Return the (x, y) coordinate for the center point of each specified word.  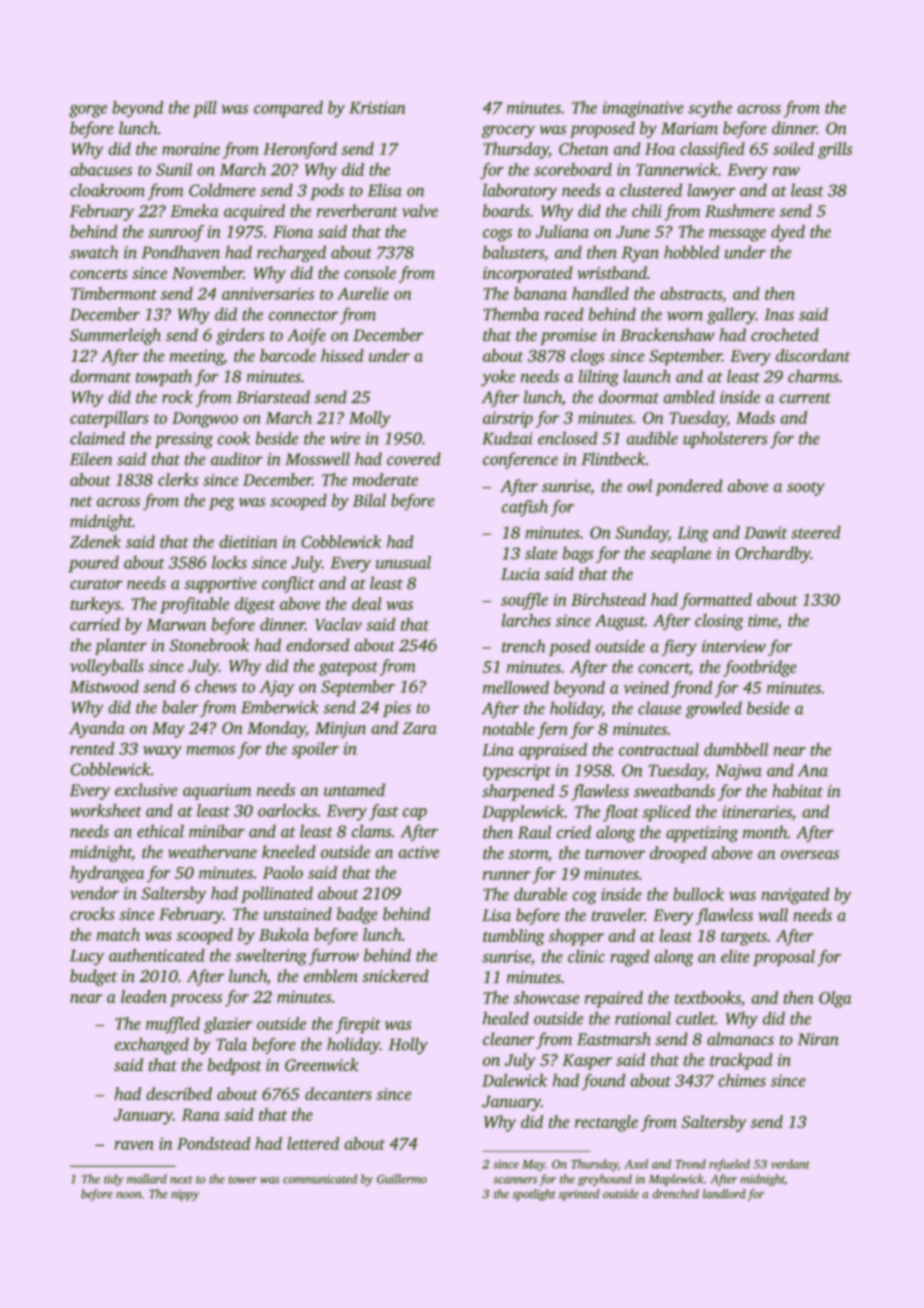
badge (357, 915)
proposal (784, 958)
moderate (385, 479)
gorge (88, 111)
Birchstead (608, 599)
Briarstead (273, 397)
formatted (716, 601)
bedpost (235, 1066)
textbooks (708, 997)
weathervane (212, 851)
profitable (194, 605)
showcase (546, 997)
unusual (403, 562)
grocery (508, 131)
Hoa (660, 149)
